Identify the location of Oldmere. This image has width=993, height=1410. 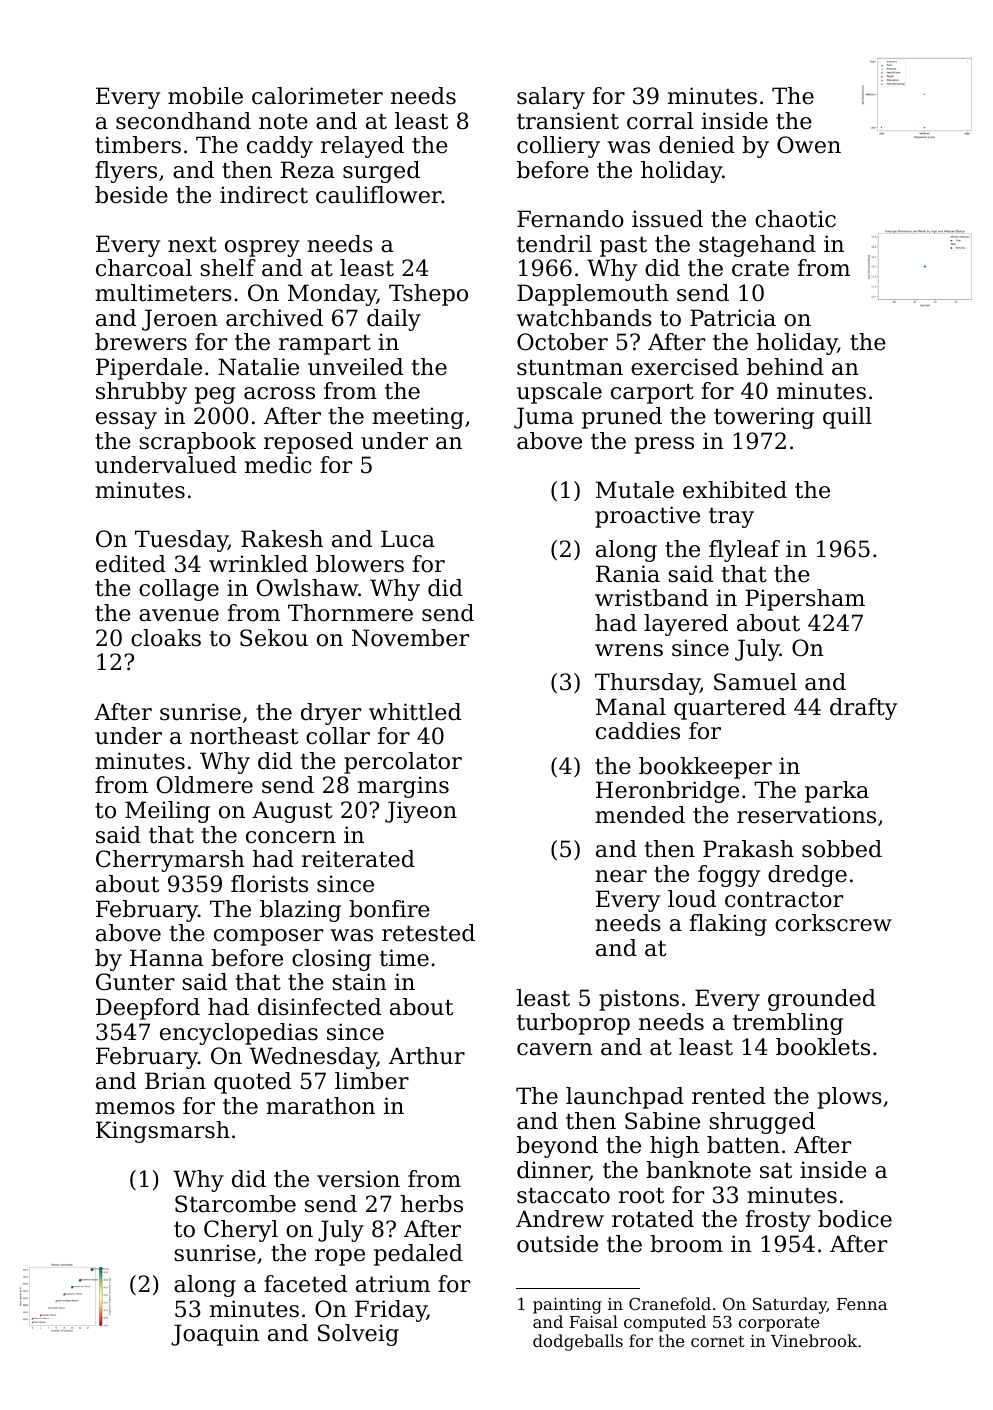
(205, 785).
